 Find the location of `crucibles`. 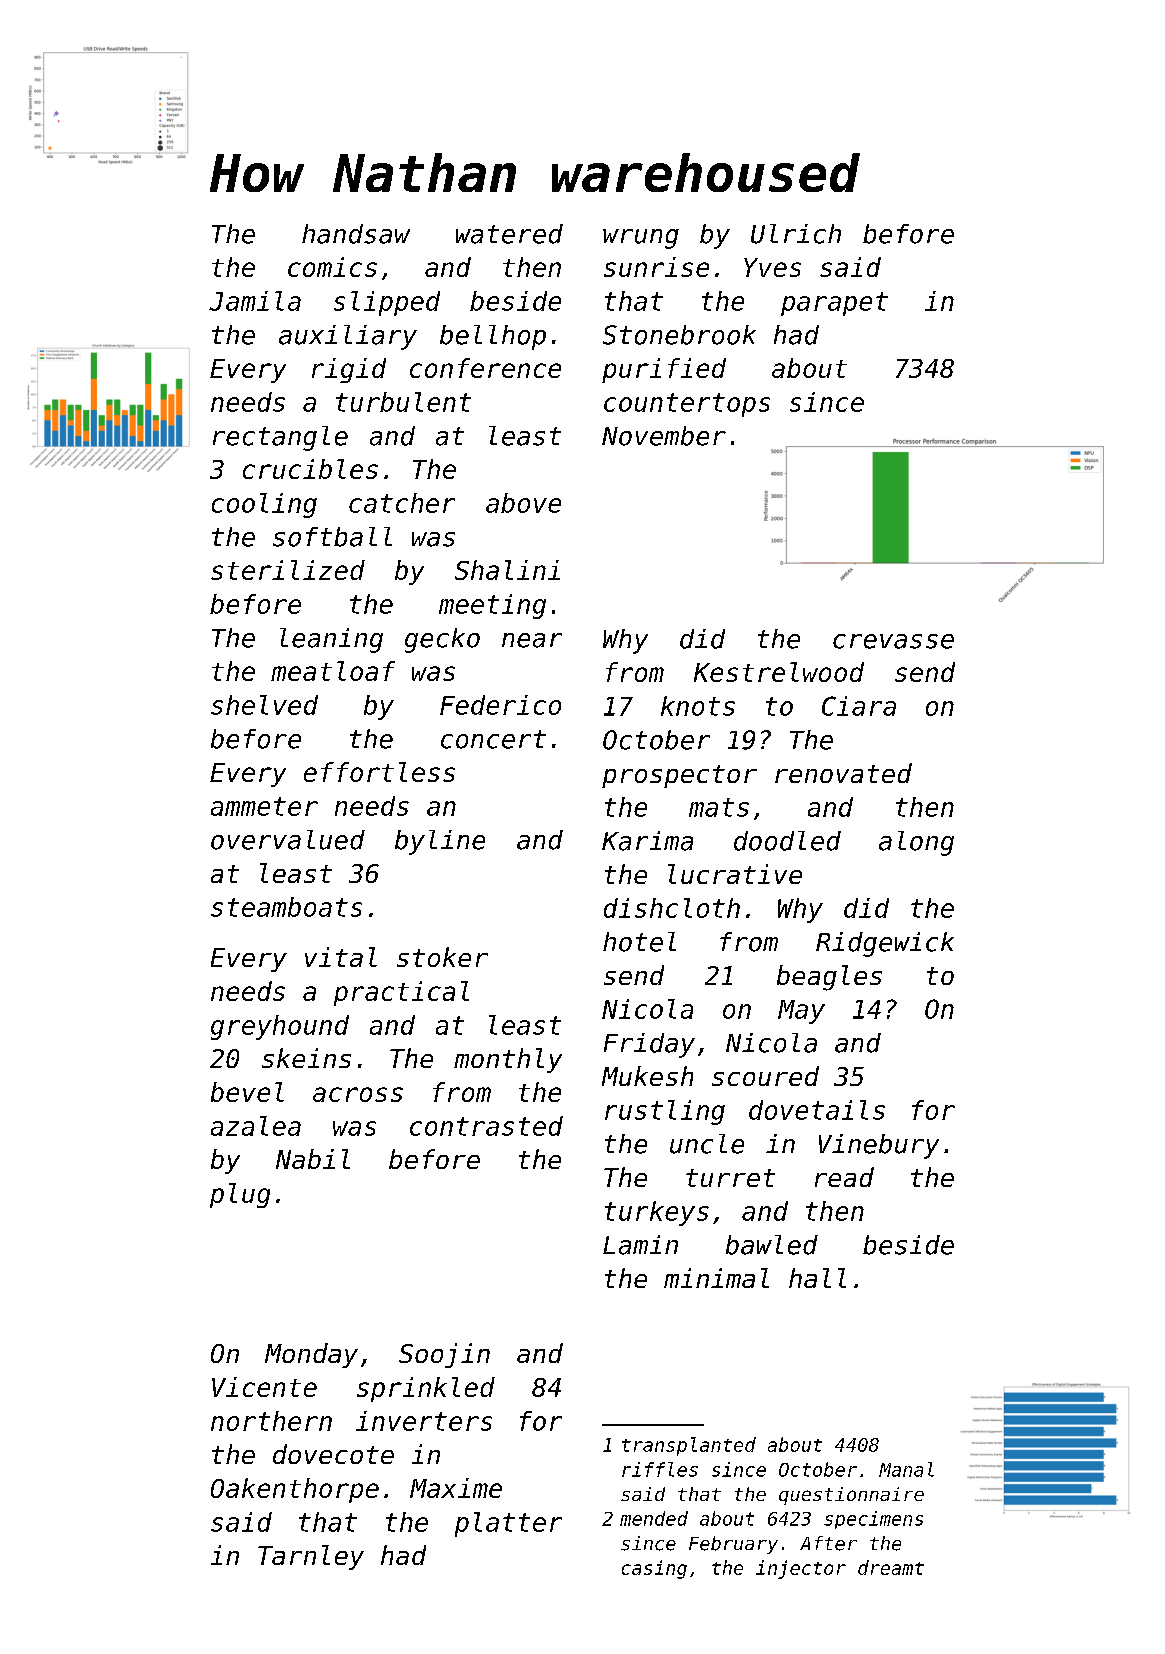

crucibles is located at coordinates (310, 469).
